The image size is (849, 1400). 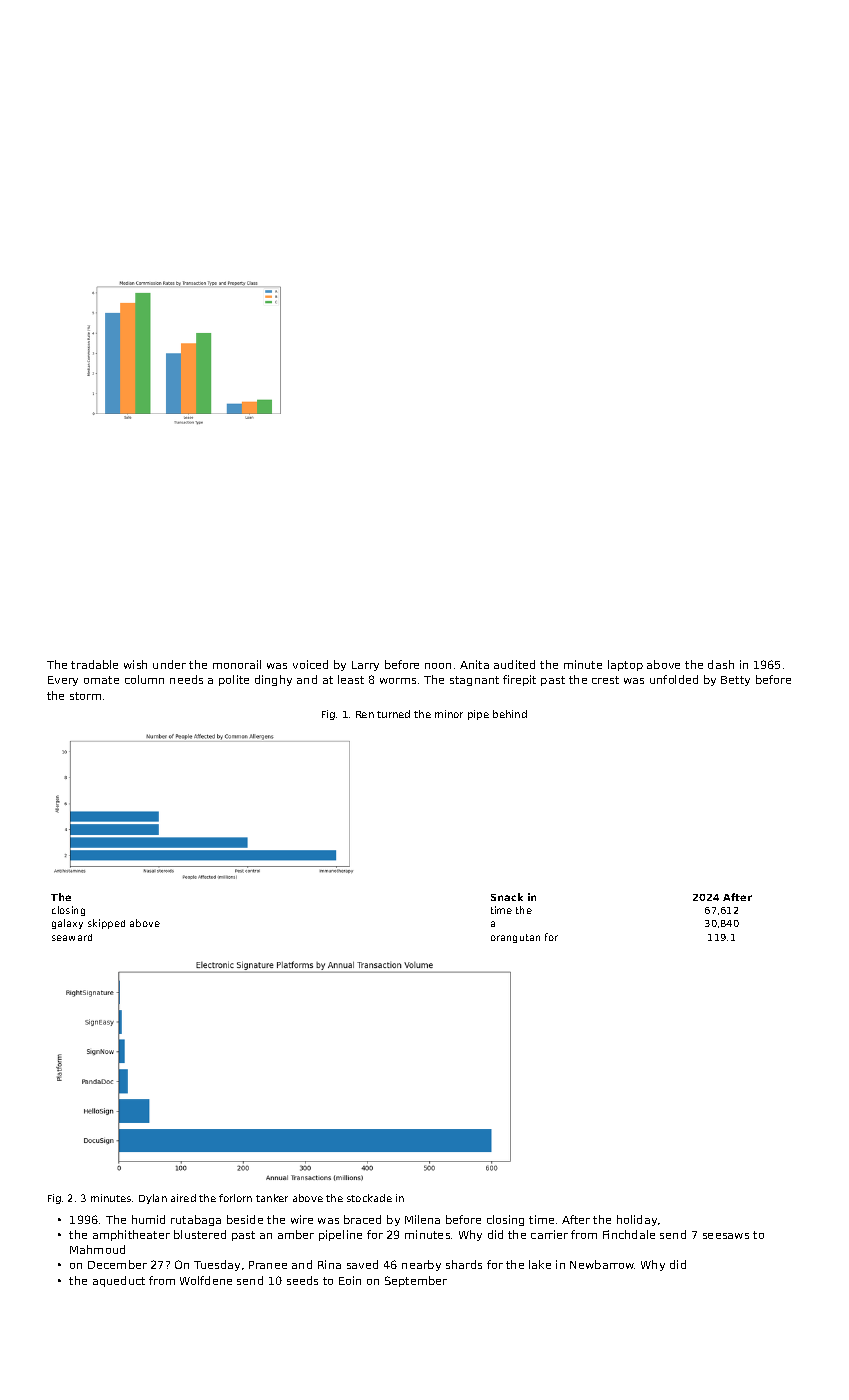 I want to click on skipped, so click(x=106, y=924).
